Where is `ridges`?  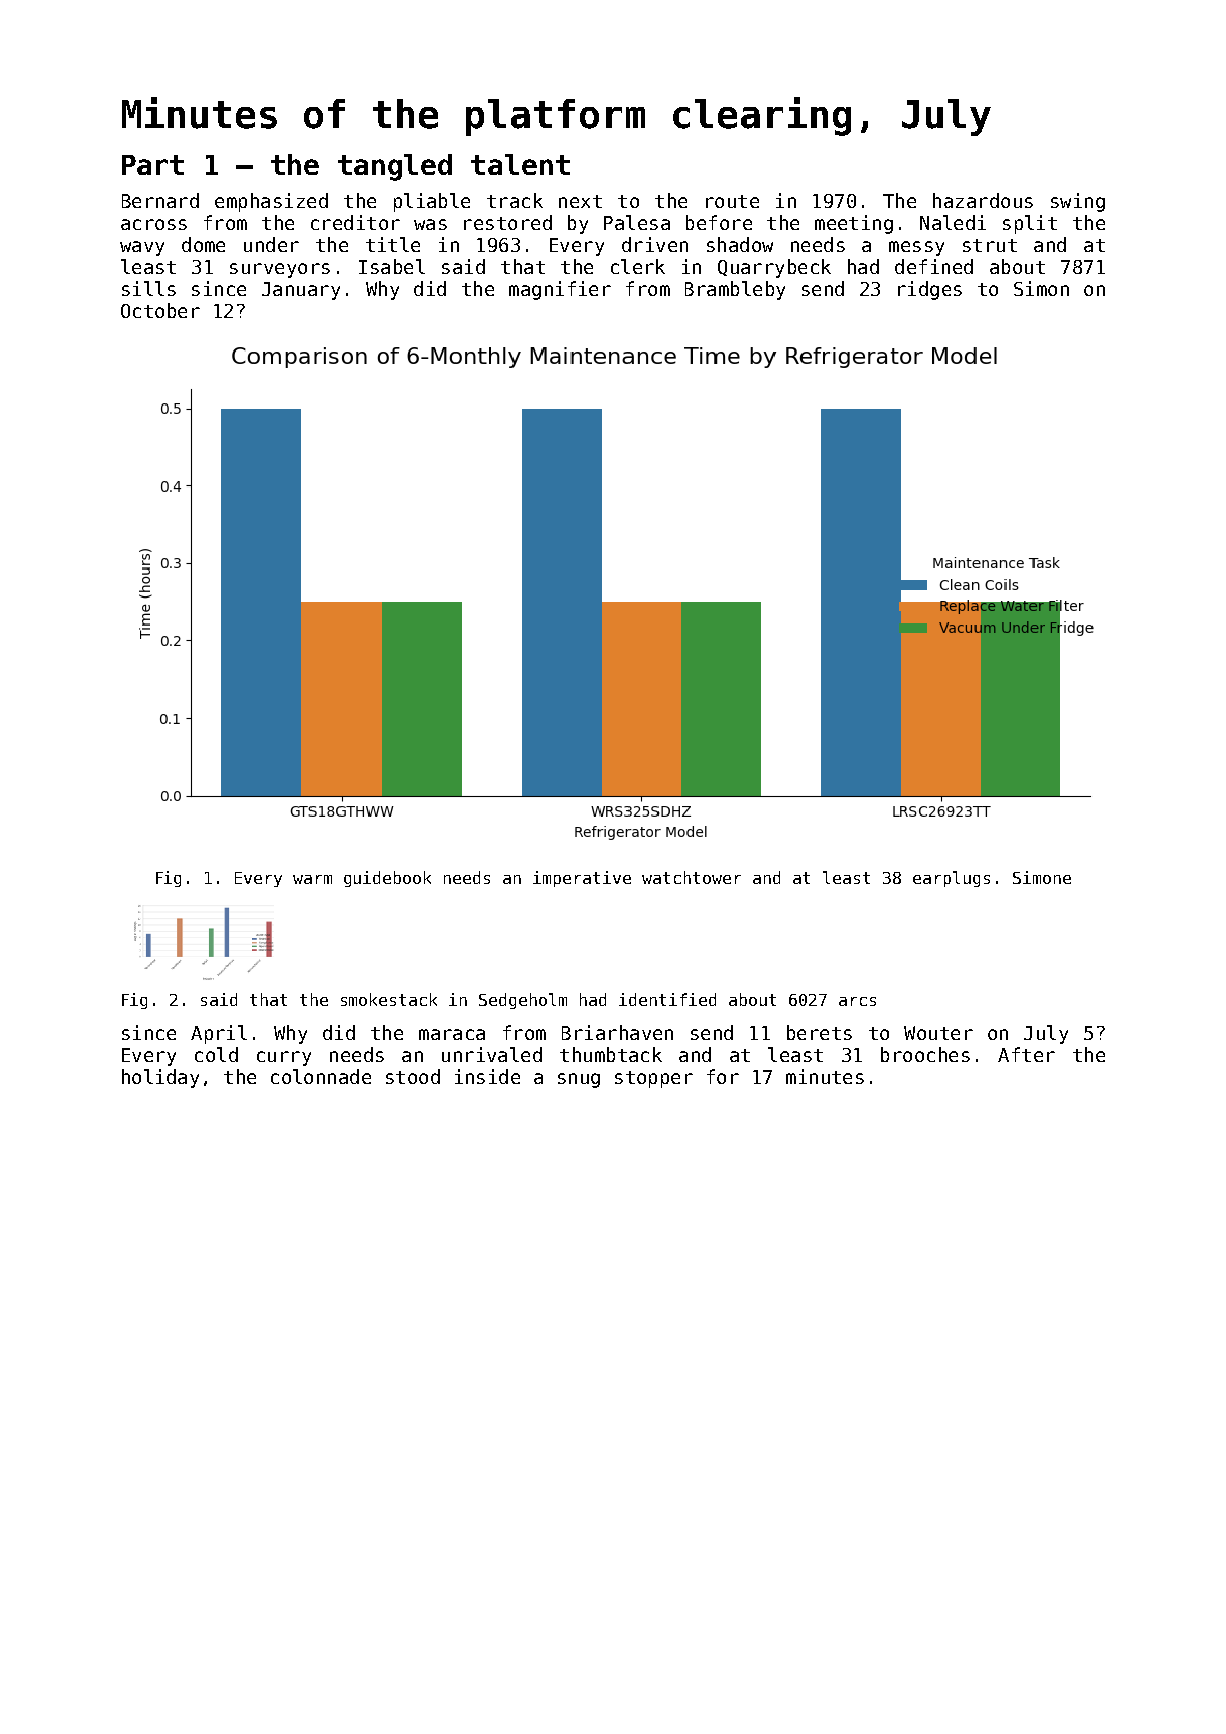 ridges is located at coordinates (930, 290).
